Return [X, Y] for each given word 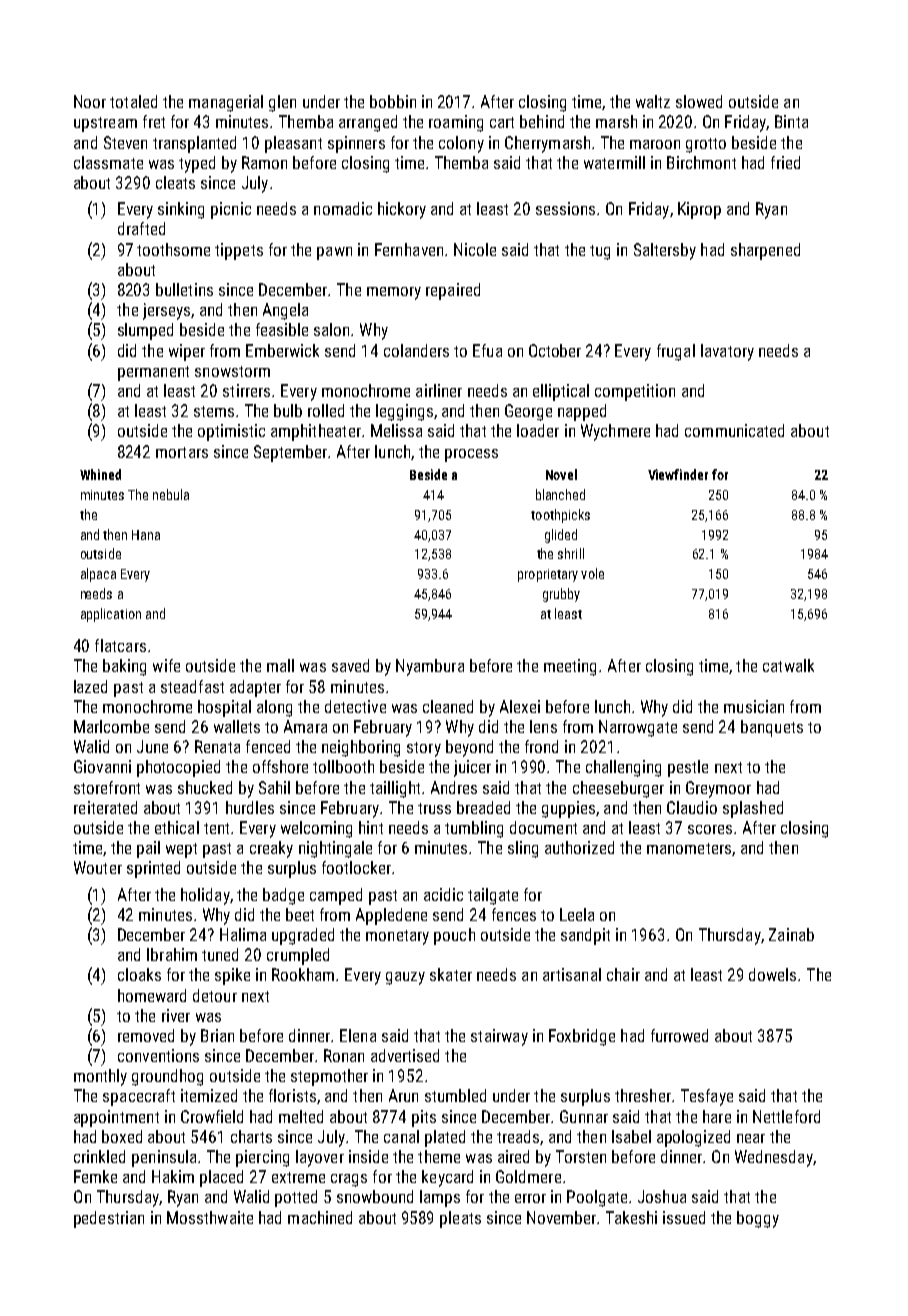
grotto [706, 145]
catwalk [788, 665]
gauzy [405, 978]
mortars [182, 452]
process [471, 455]
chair [623, 974]
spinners [356, 144]
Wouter [98, 867]
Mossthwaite [210, 1217]
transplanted [194, 144]
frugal [676, 352]
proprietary [548, 575]
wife [166, 665]
